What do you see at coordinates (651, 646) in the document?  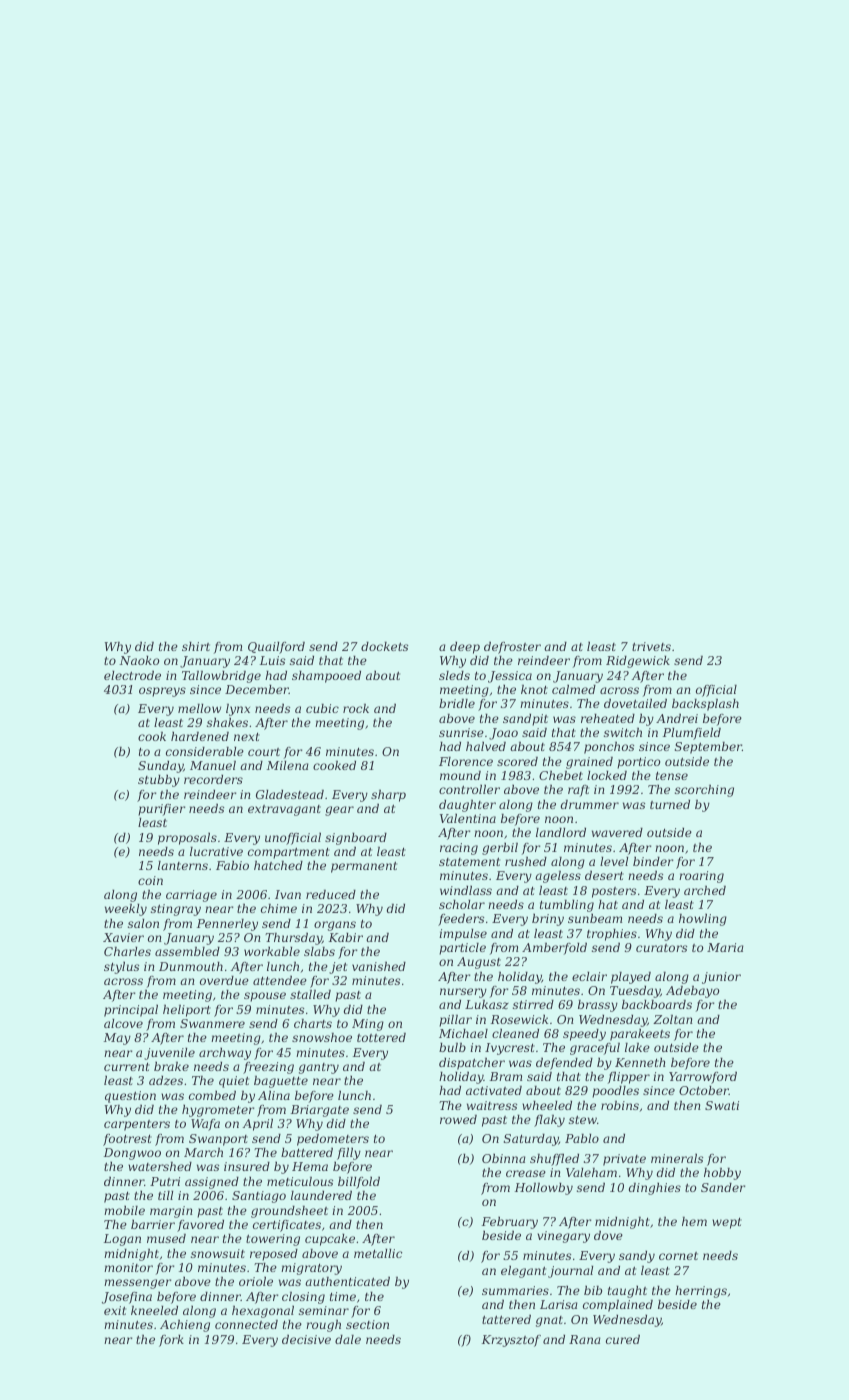 I see `trivets` at bounding box center [651, 646].
